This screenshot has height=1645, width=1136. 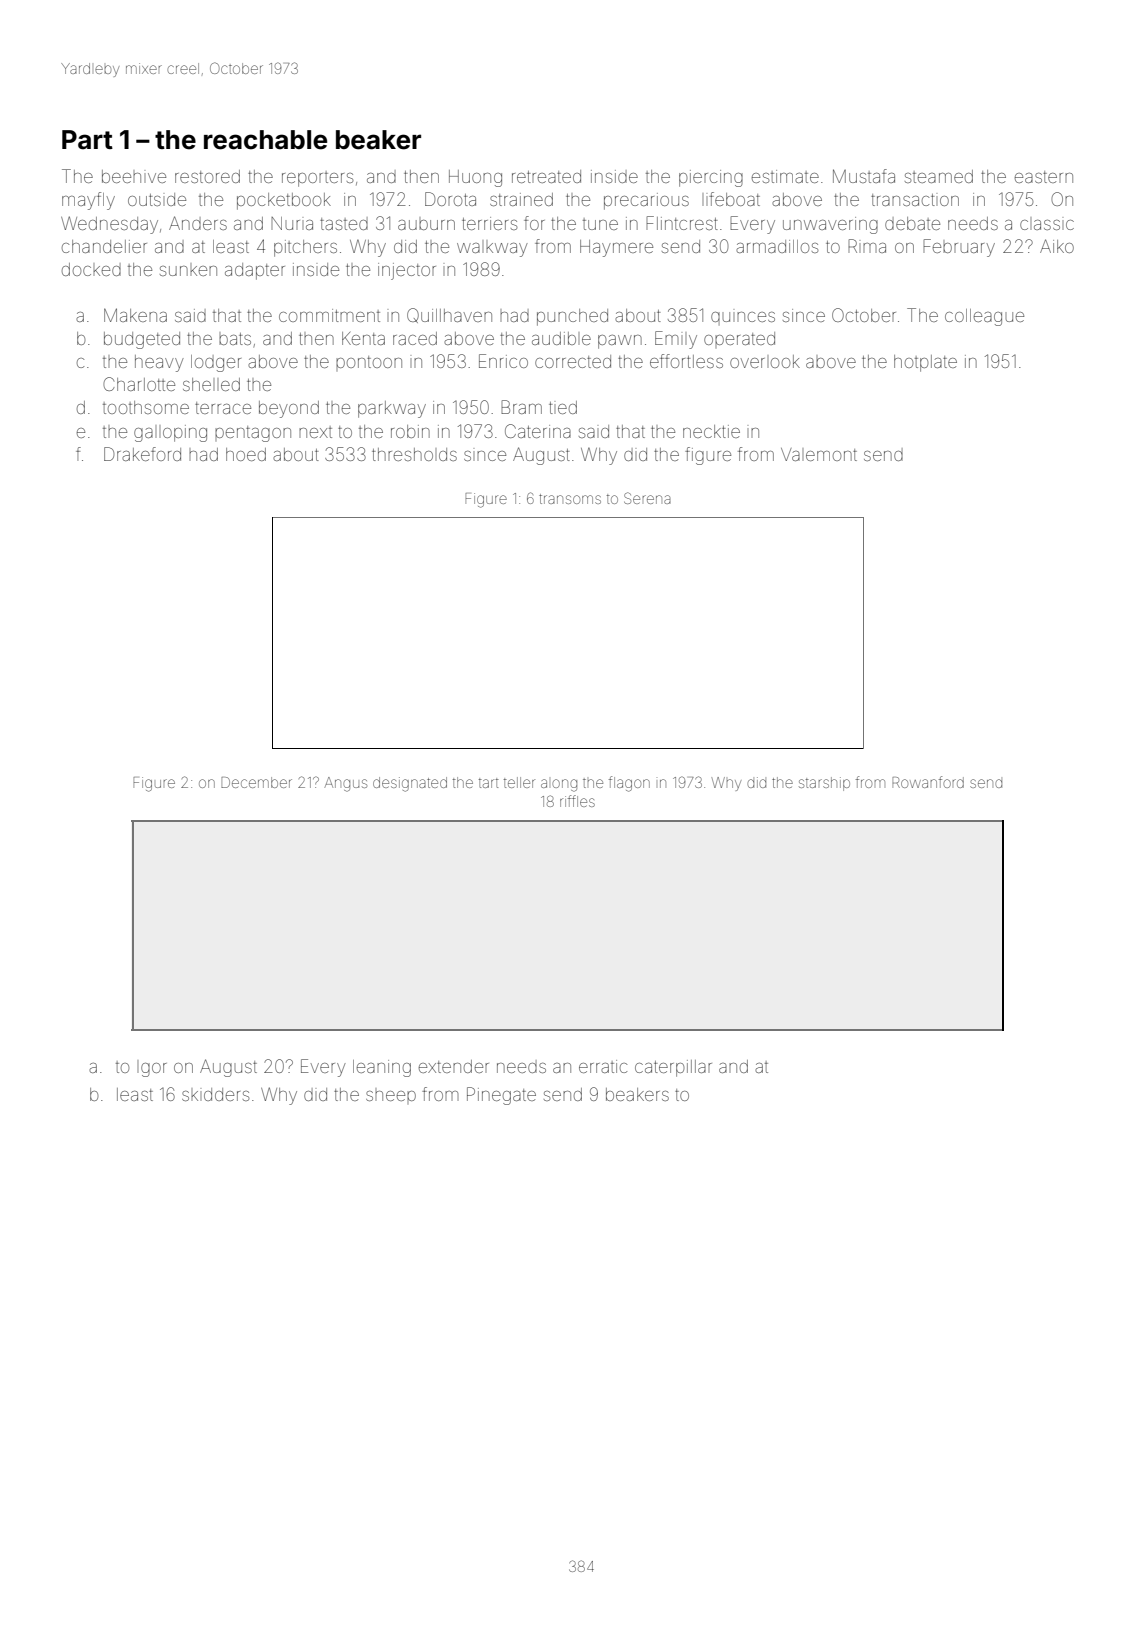 I want to click on tied, so click(x=563, y=407).
